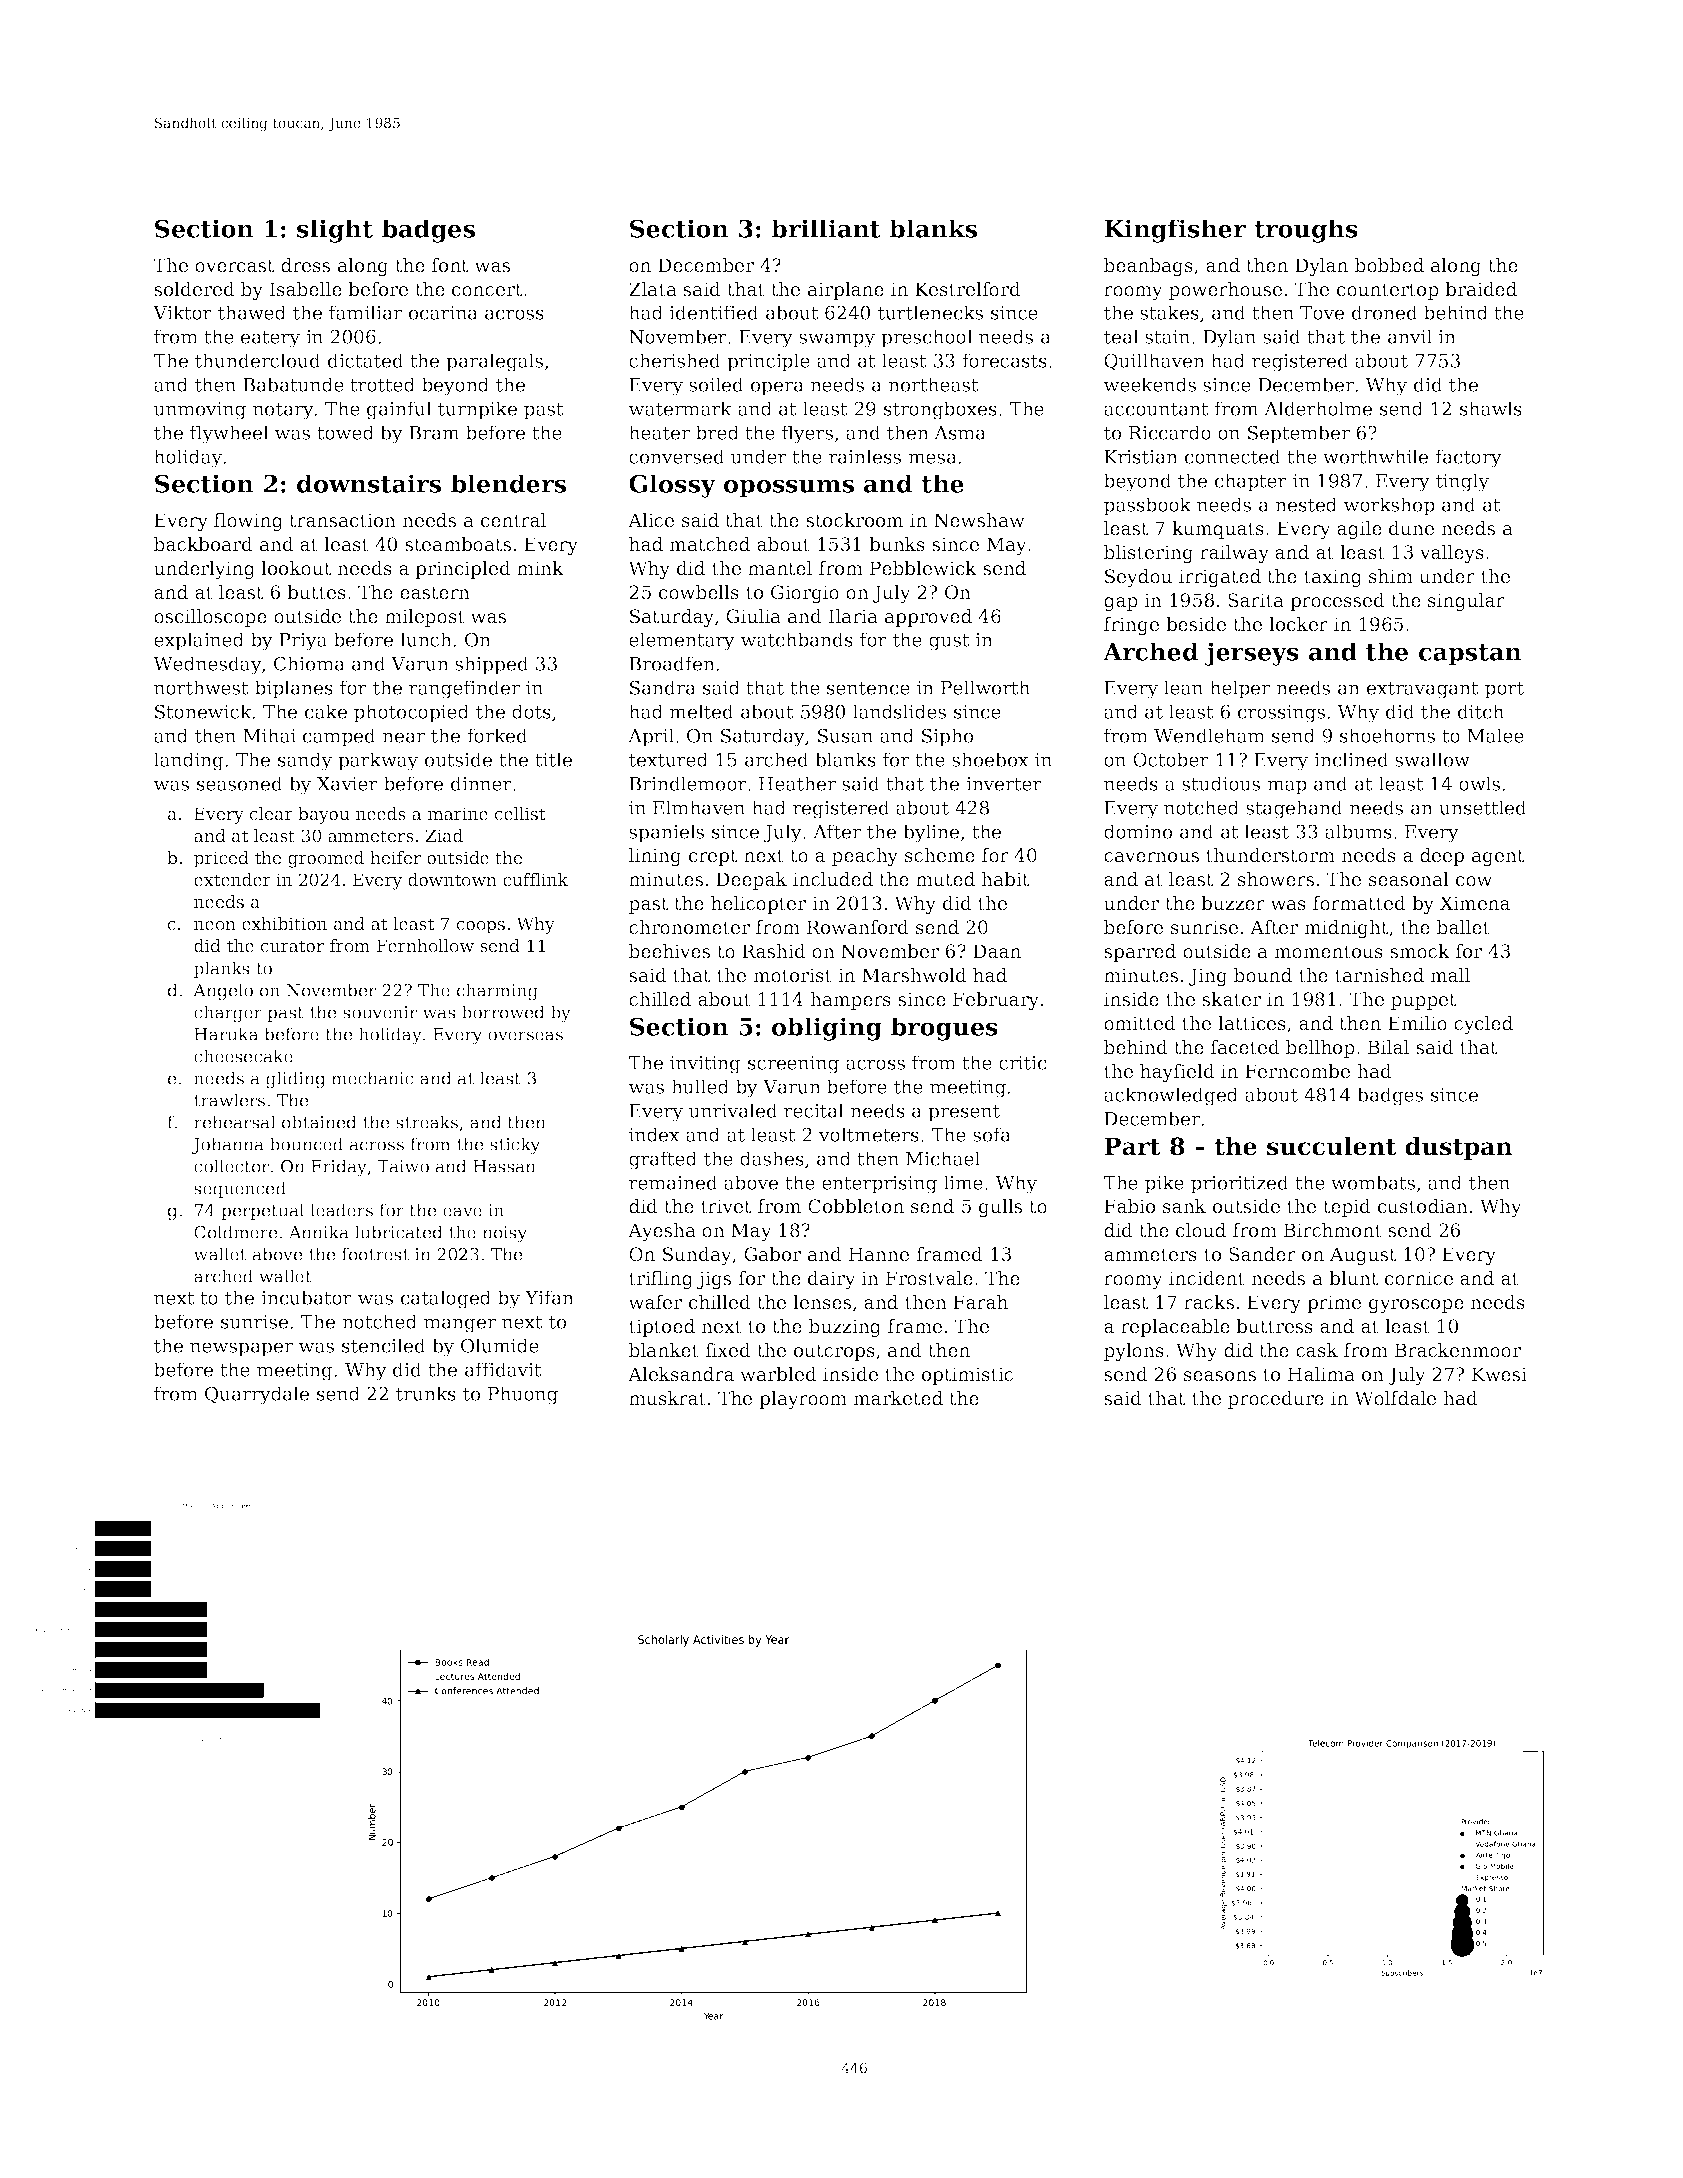 The image size is (1683, 2178). I want to click on buttes, so click(316, 592).
